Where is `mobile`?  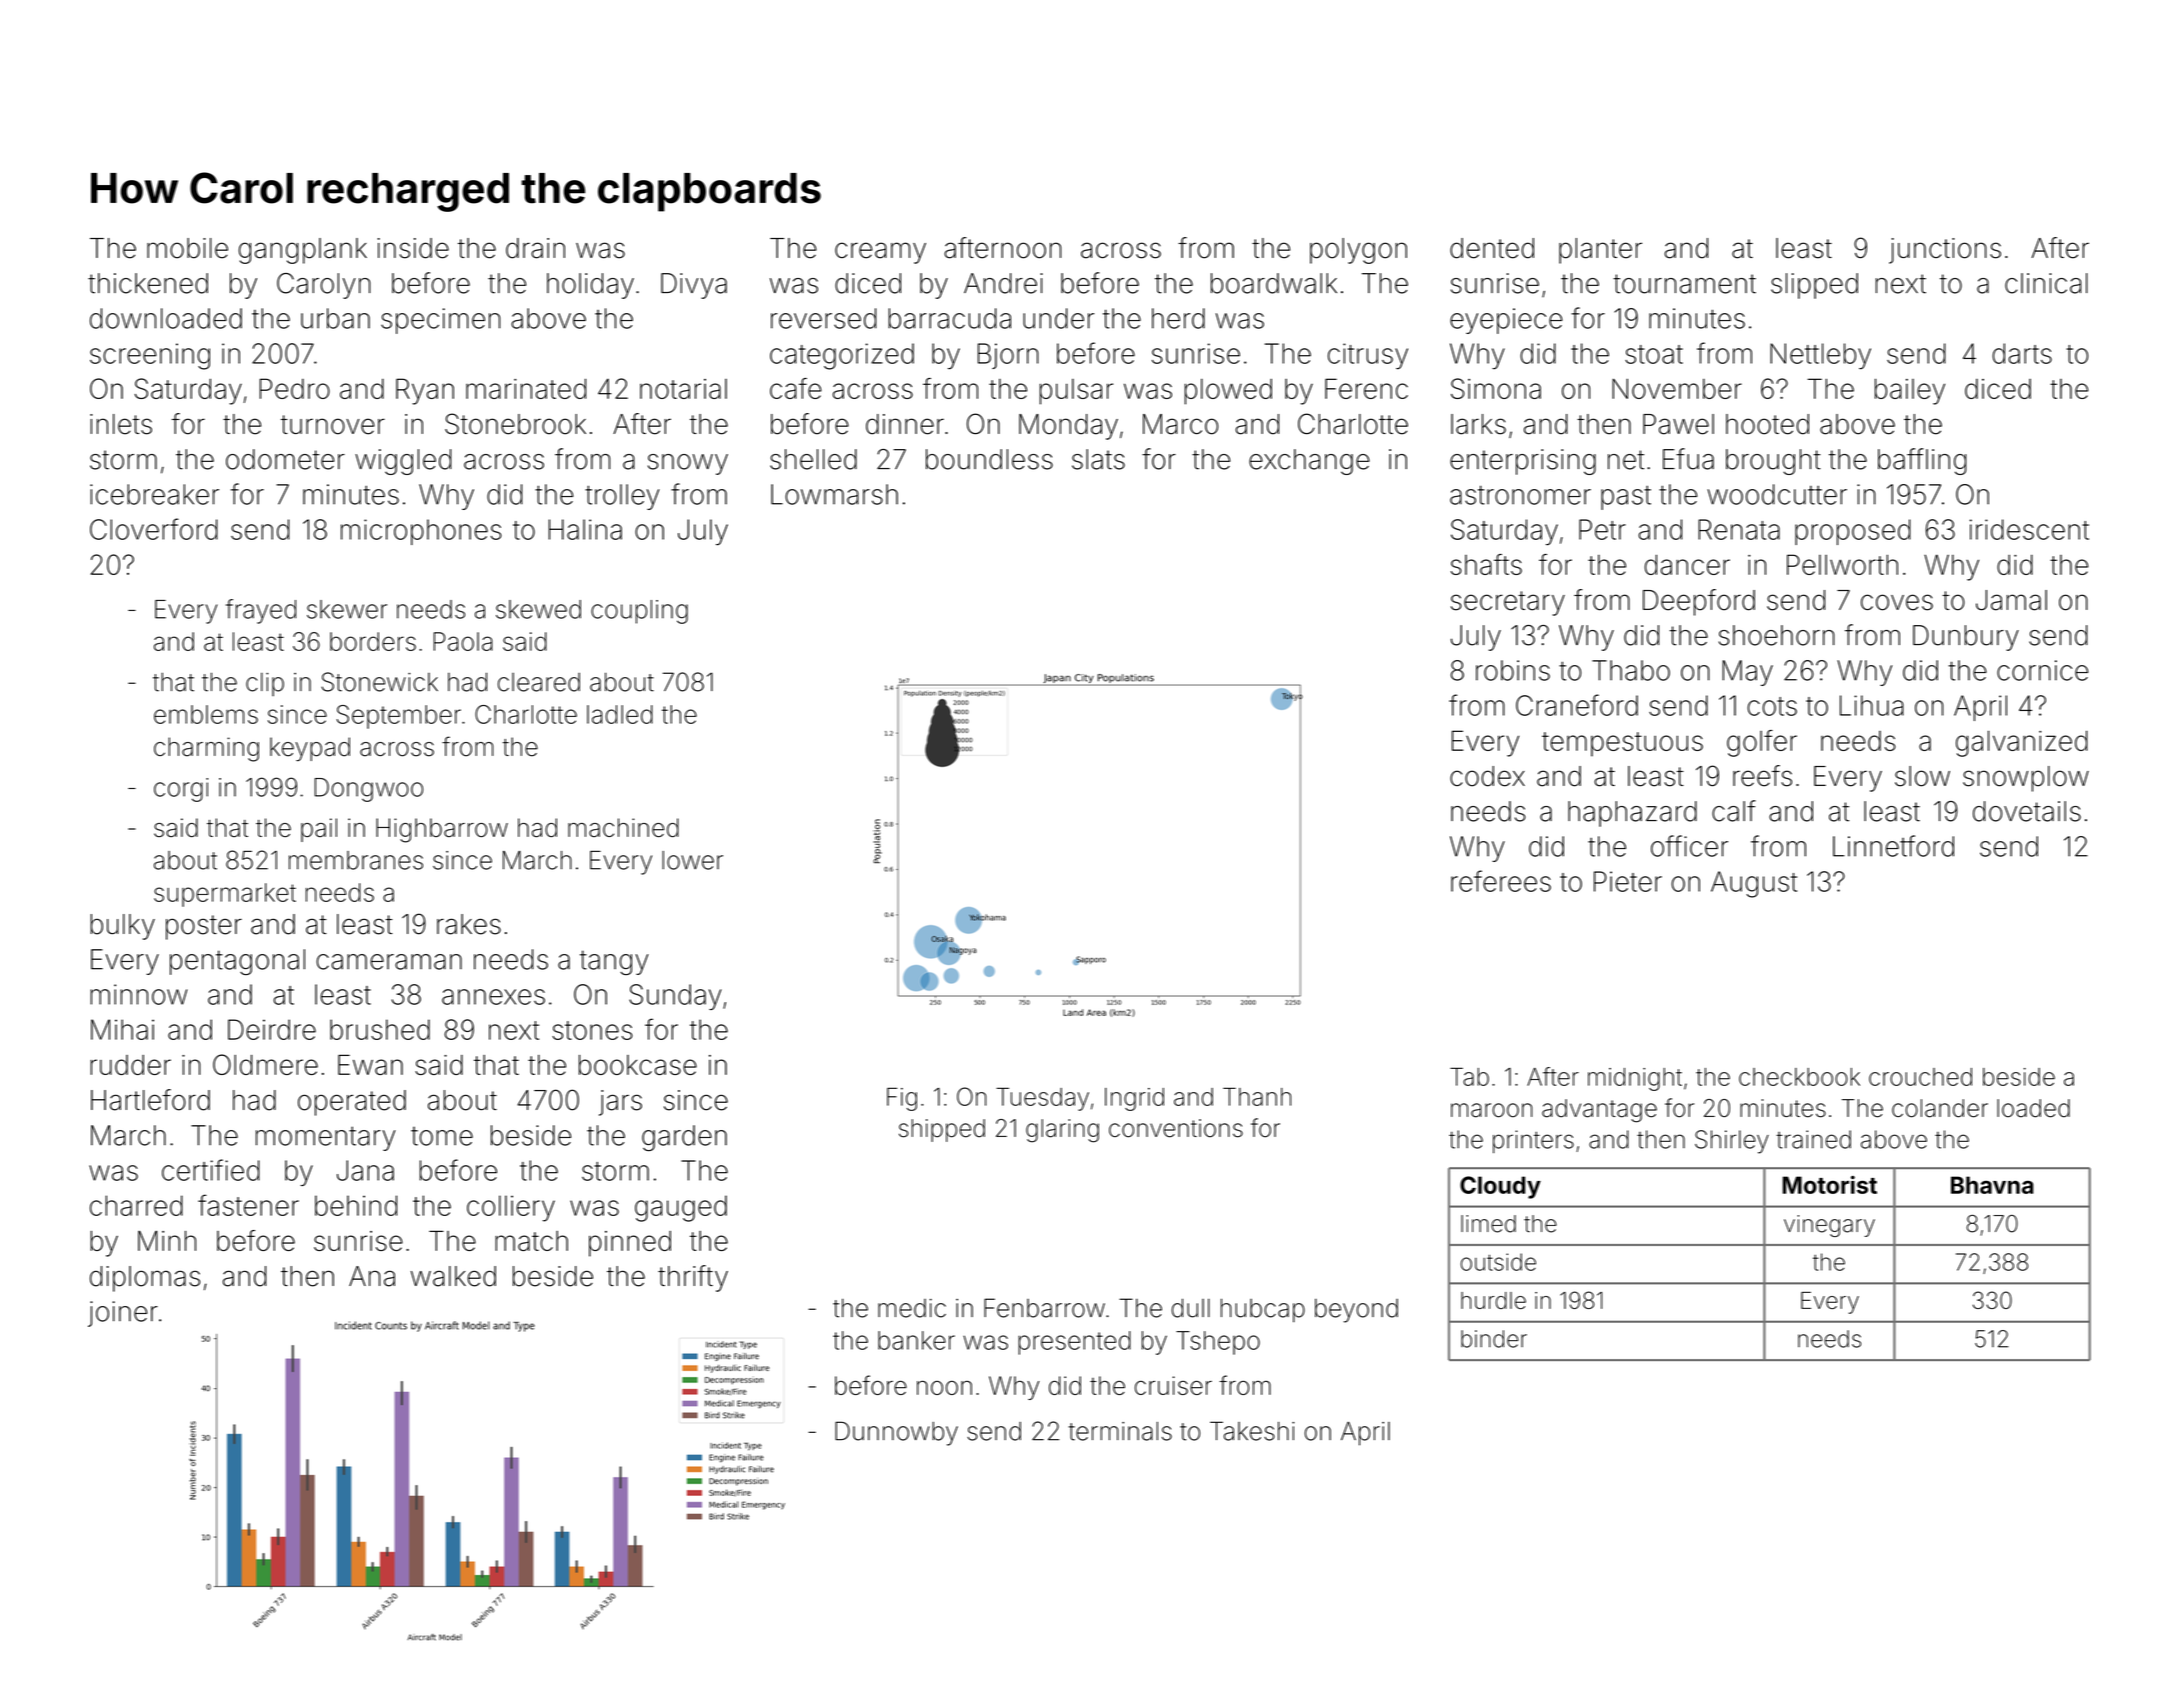 mobile is located at coordinates (187, 248).
